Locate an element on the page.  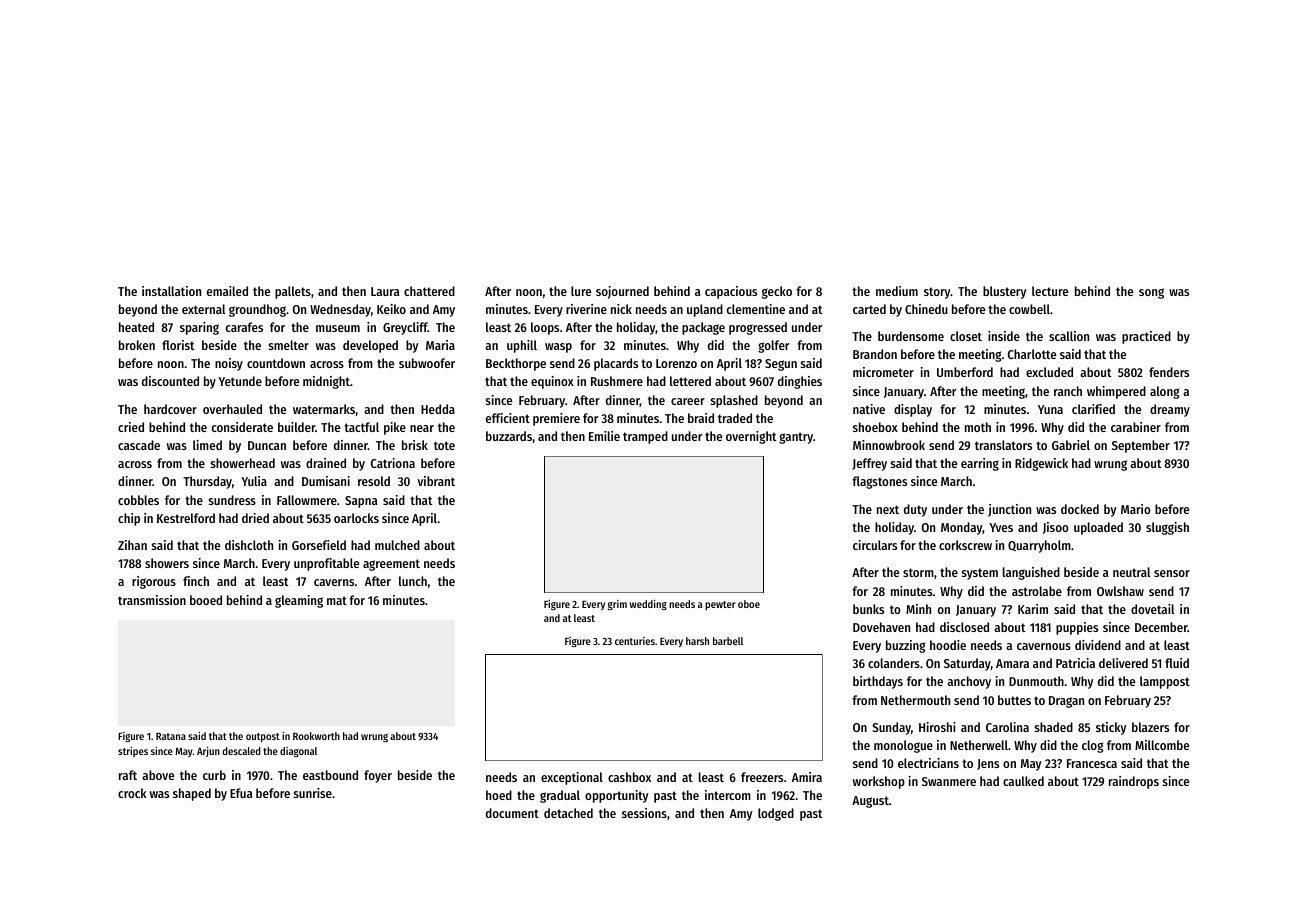
emailed is located at coordinates (227, 291).
